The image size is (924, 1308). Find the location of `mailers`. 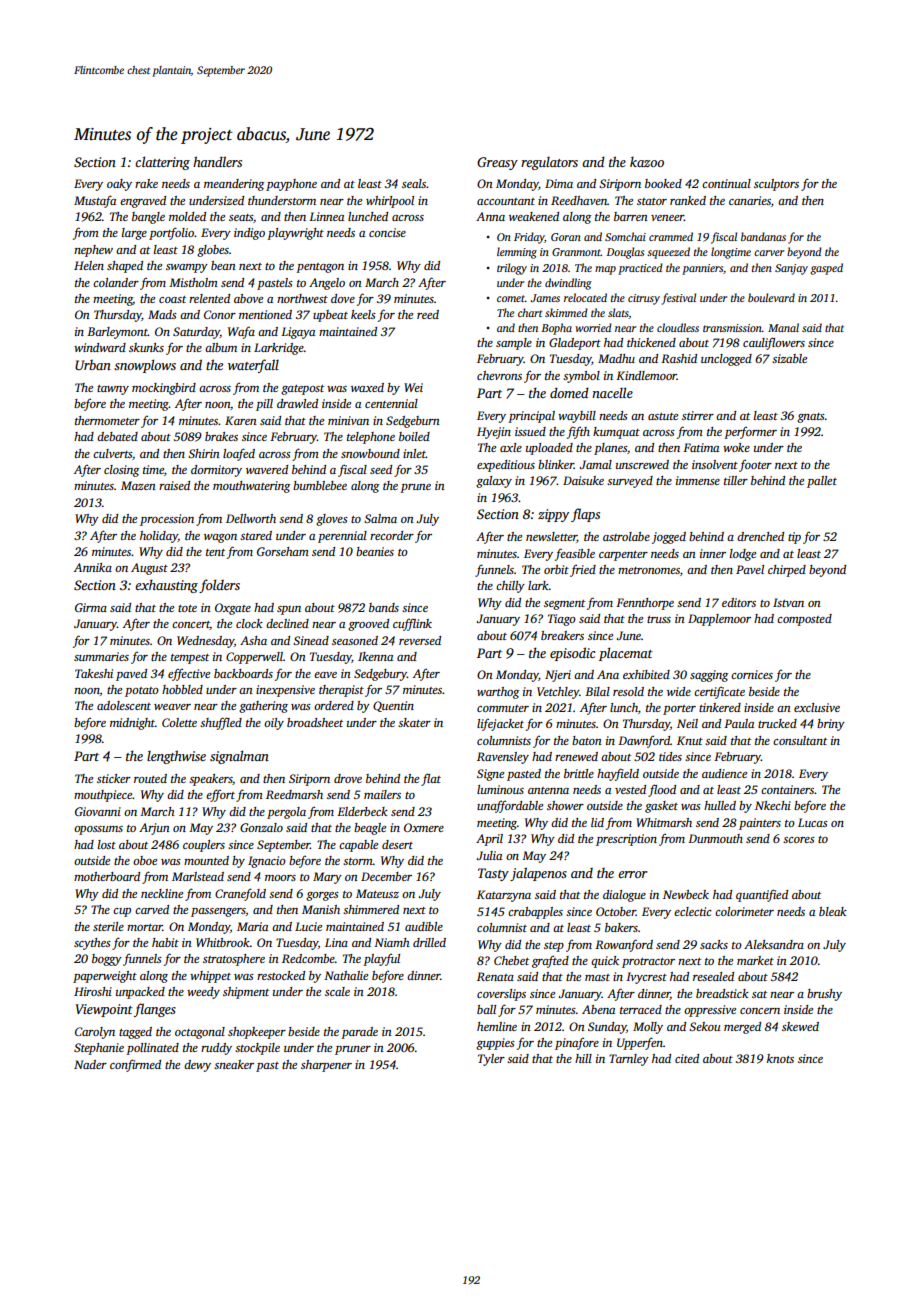

mailers is located at coordinates (382, 794).
